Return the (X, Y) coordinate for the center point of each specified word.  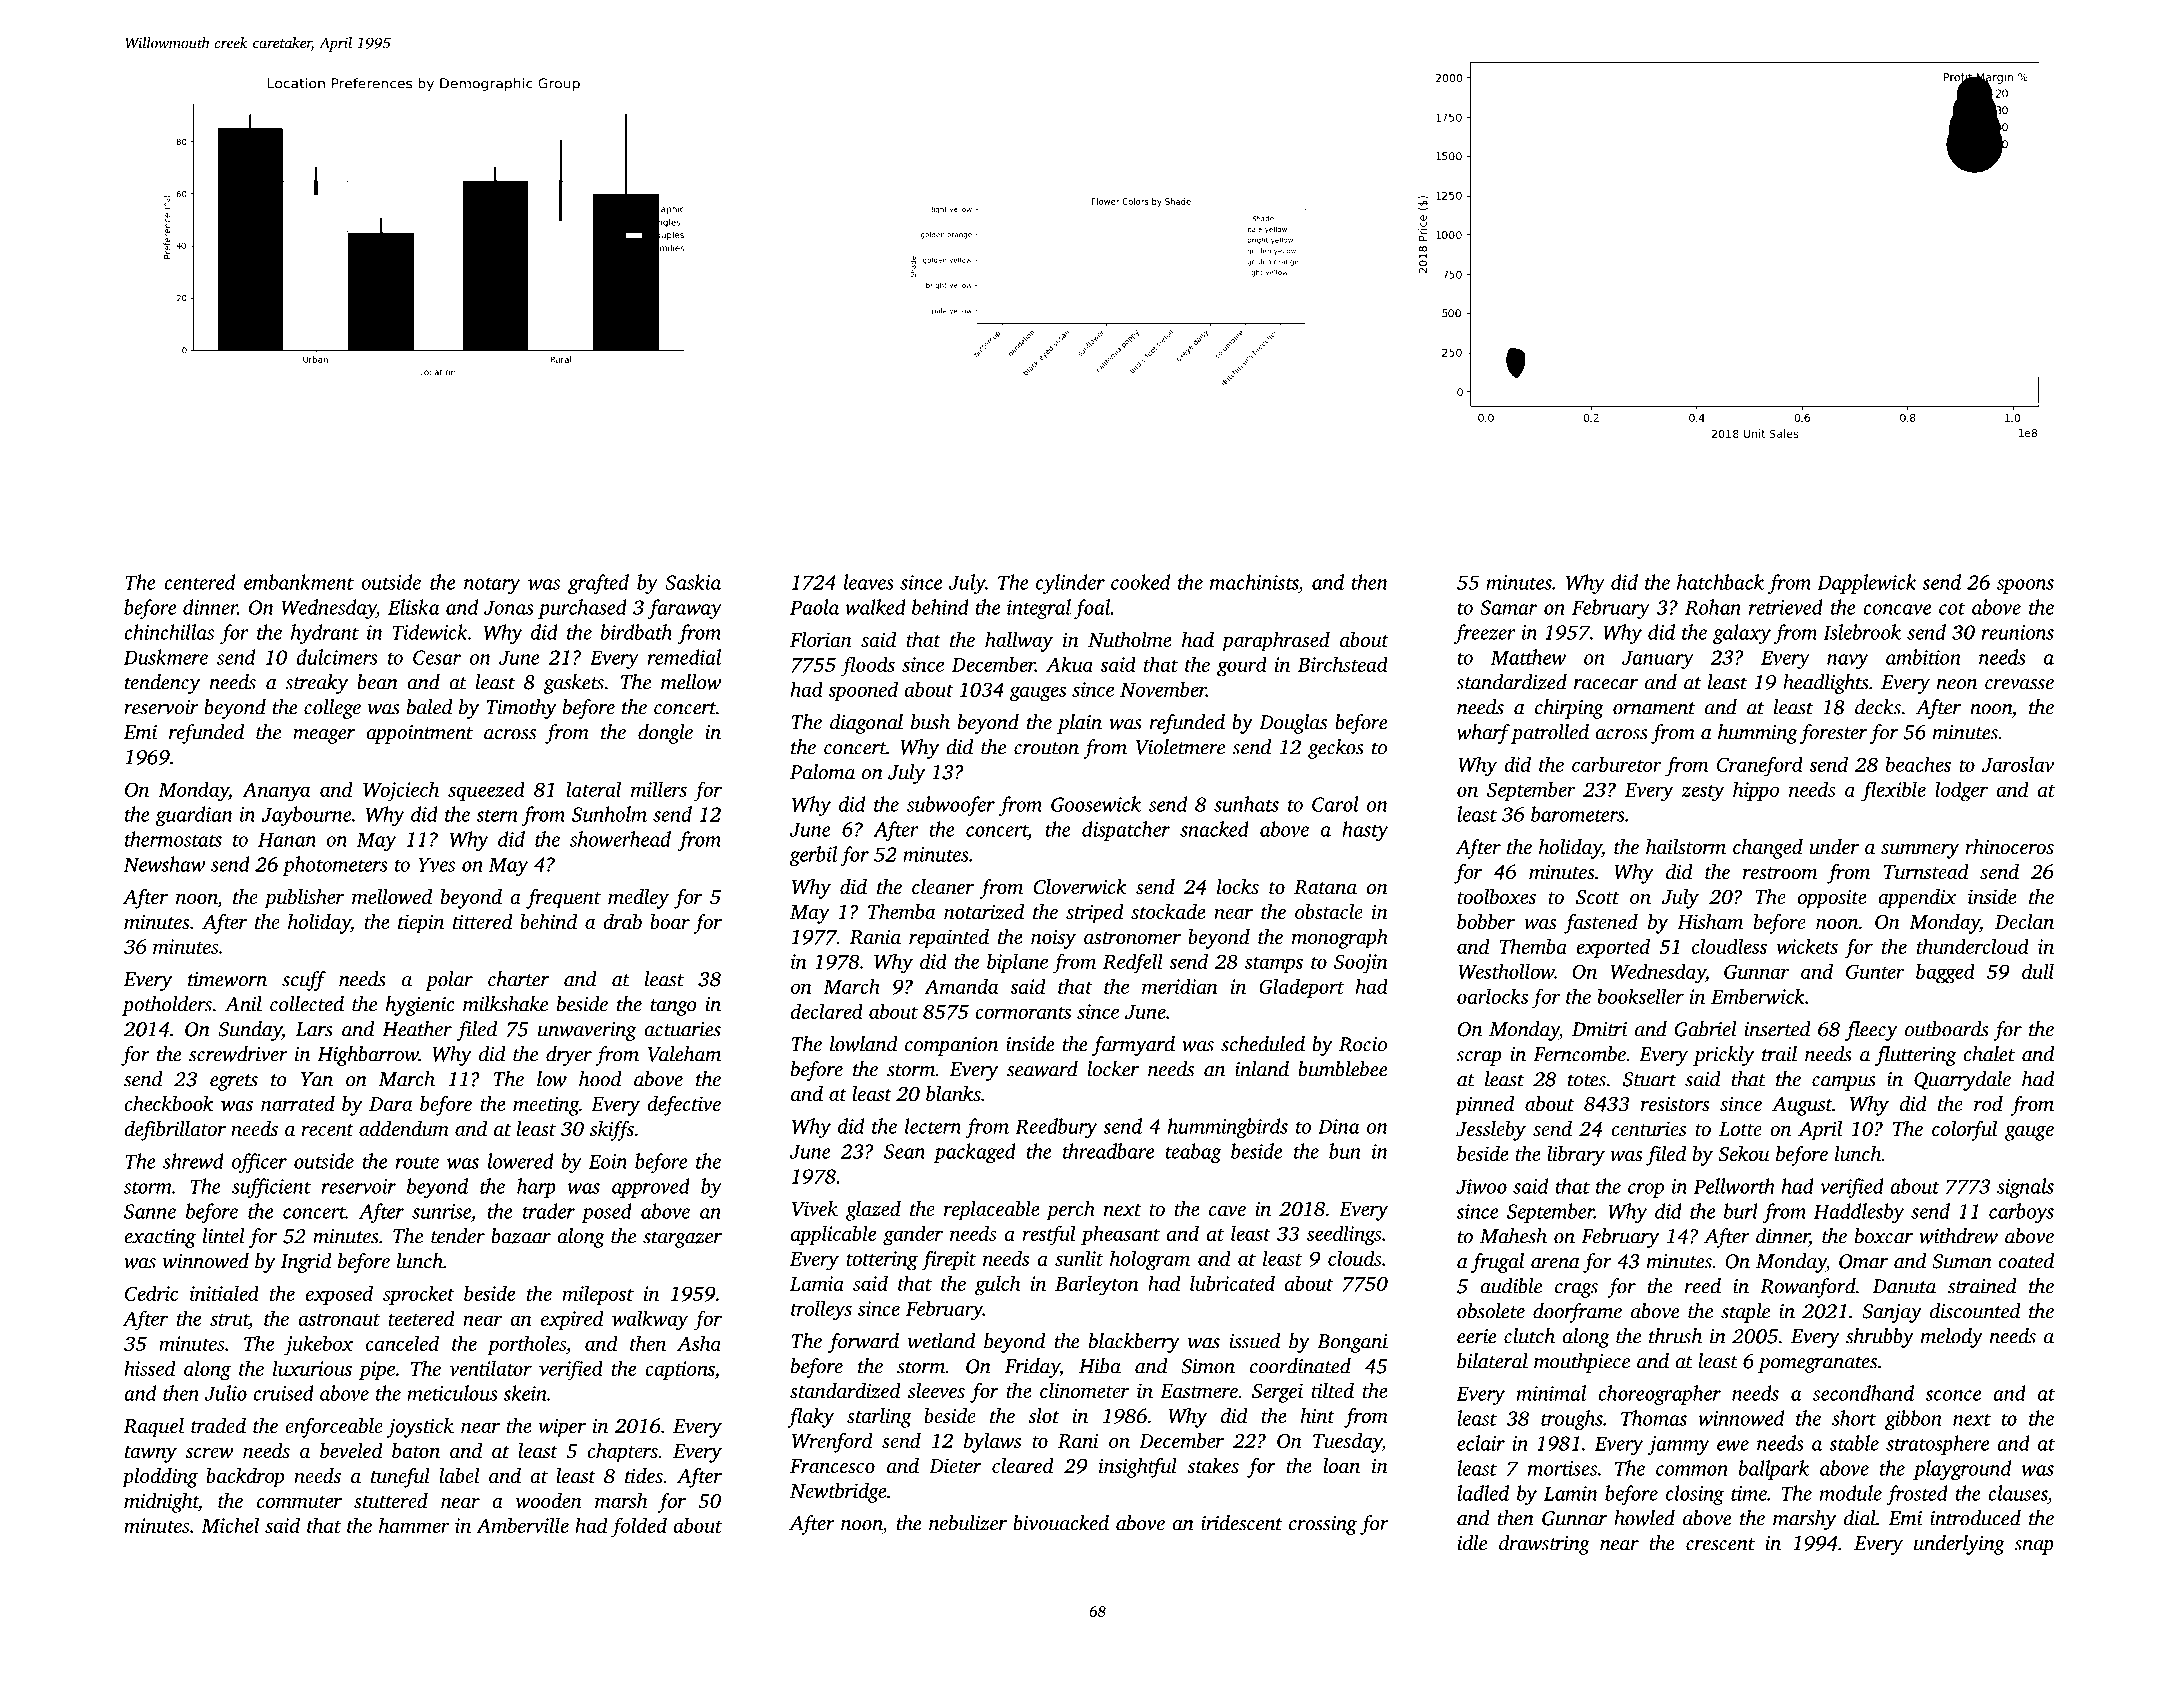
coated (2026, 1261)
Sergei (1277, 1393)
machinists (1254, 582)
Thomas (1654, 1418)
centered (199, 582)
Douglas (1293, 724)
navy (1848, 661)
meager (324, 736)
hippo (1756, 791)
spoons (2025, 586)
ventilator (490, 1368)
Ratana (1325, 887)
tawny (151, 1454)
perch (1070, 1211)
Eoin (608, 1161)
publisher (304, 899)
